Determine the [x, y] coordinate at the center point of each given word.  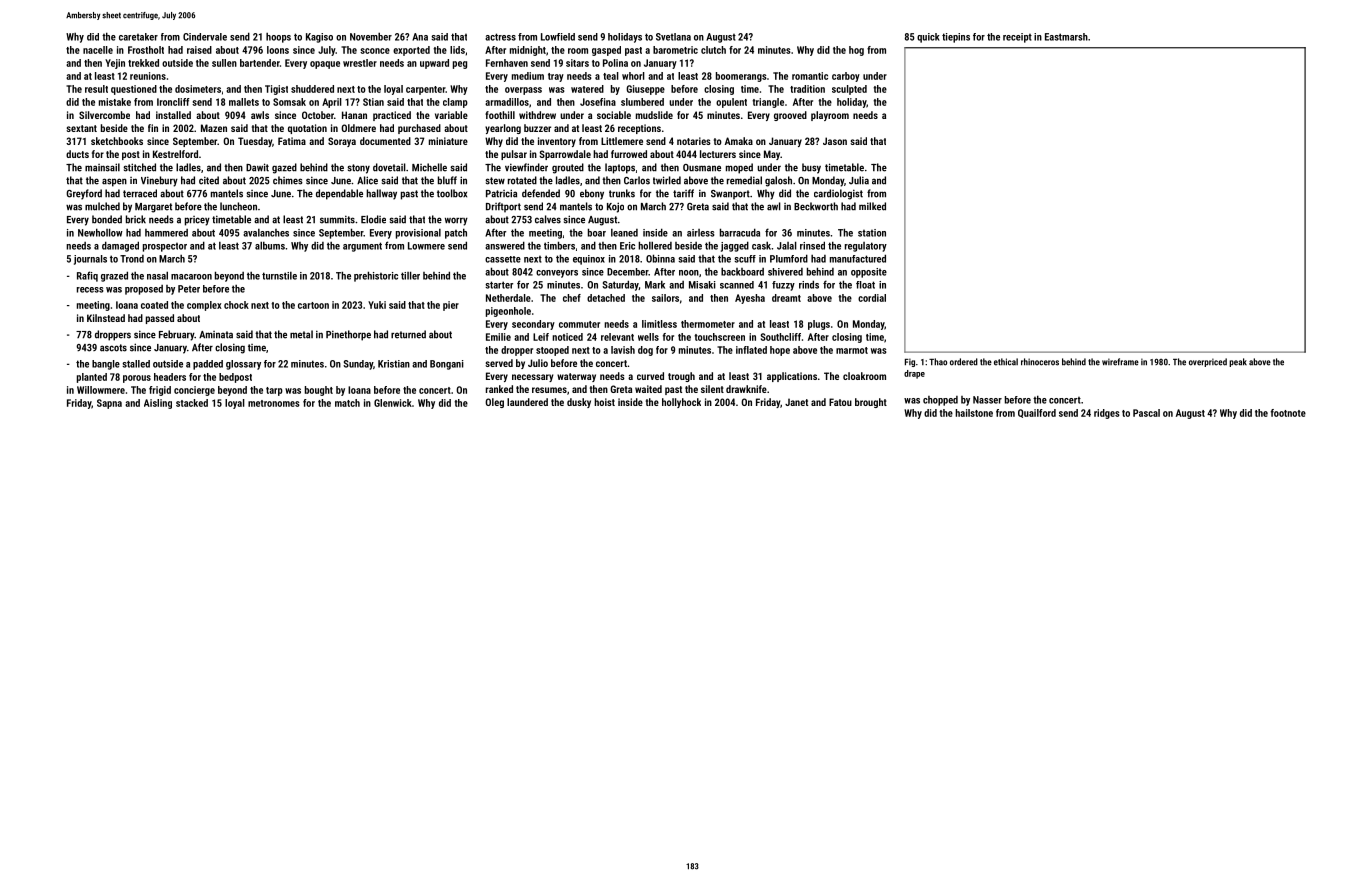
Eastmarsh [1066, 37]
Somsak [289, 102]
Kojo [615, 207]
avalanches [266, 233]
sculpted [849, 90]
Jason [835, 141]
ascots [113, 348]
